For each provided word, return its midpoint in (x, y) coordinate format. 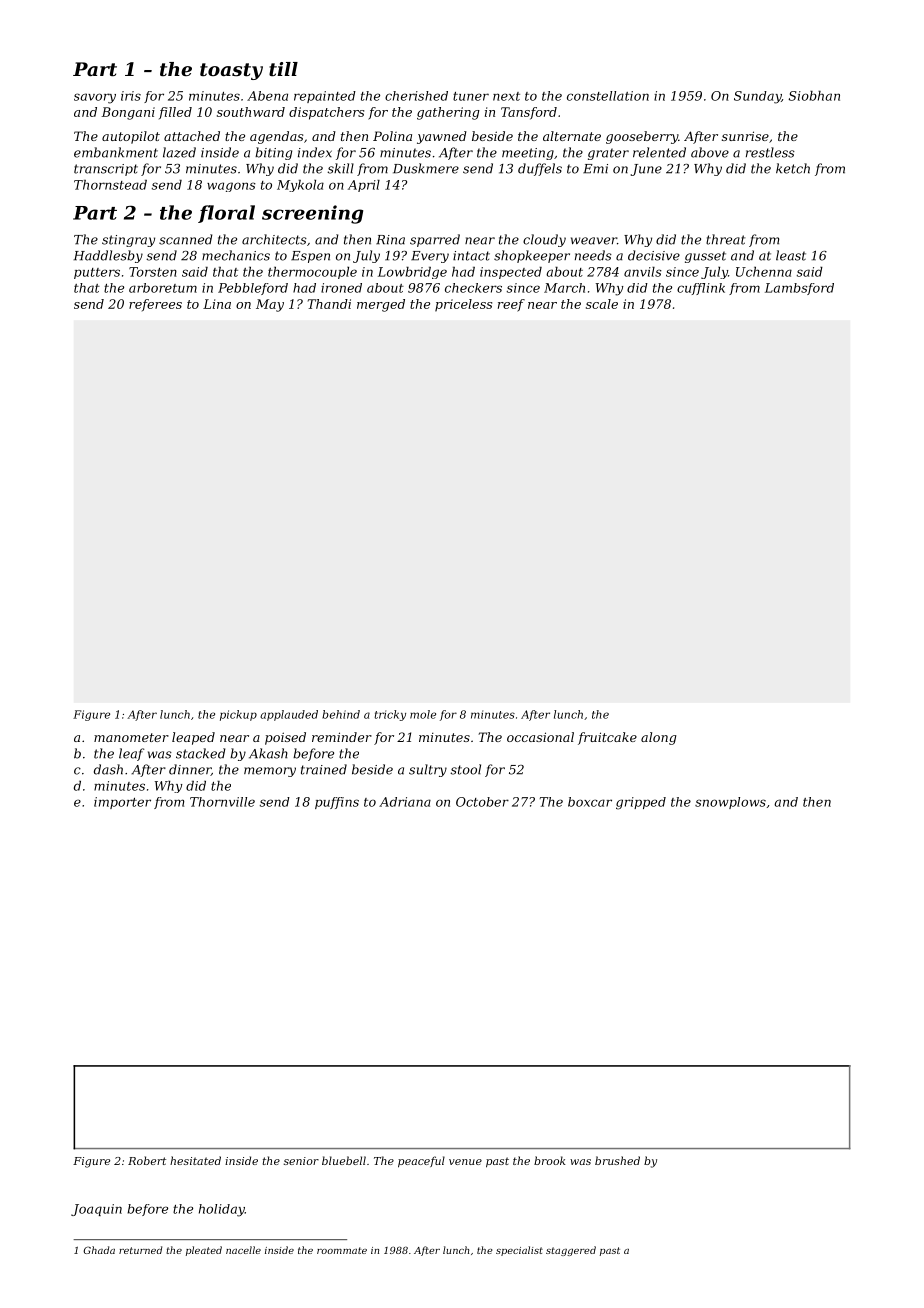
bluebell (344, 1160)
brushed (617, 1160)
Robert (147, 1160)
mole (423, 714)
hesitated (195, 1160)
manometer (131, 737)
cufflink (701, 289)
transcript (106, 170)
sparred (435, 240)
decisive (654, 255)
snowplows (730, 803)
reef (511, 305)
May (270, 305)
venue (465, 1162)
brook (550, 1160)
